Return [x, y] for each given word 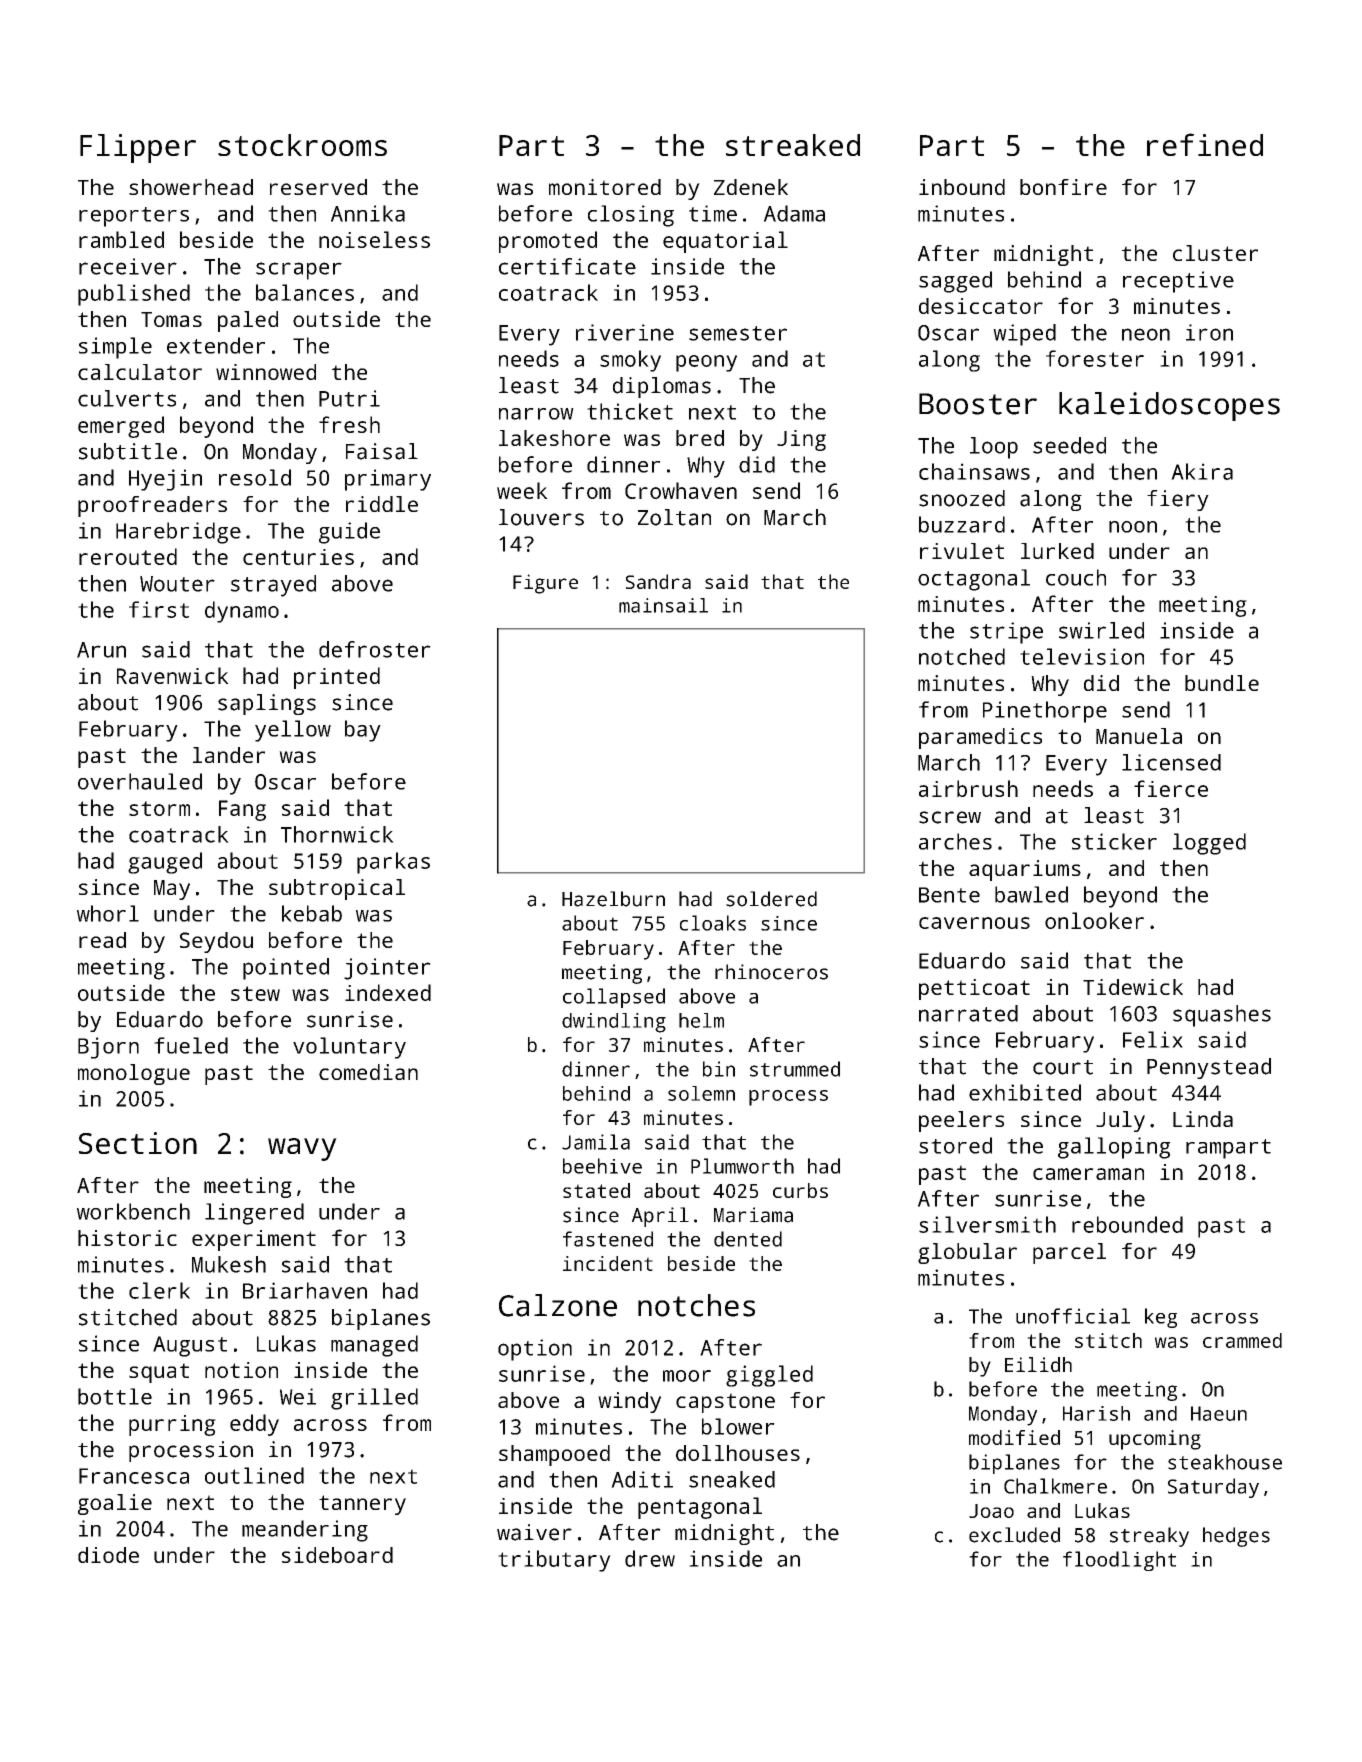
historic [127, 1238]
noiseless [374, 239]
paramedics [980, 738]
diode [108, 1555]
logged [1209, 844]
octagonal [974, 580]
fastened [608, 1239]
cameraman [1088, 1174]
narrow [536, 414]
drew [650, 1558]
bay [363, 731]
